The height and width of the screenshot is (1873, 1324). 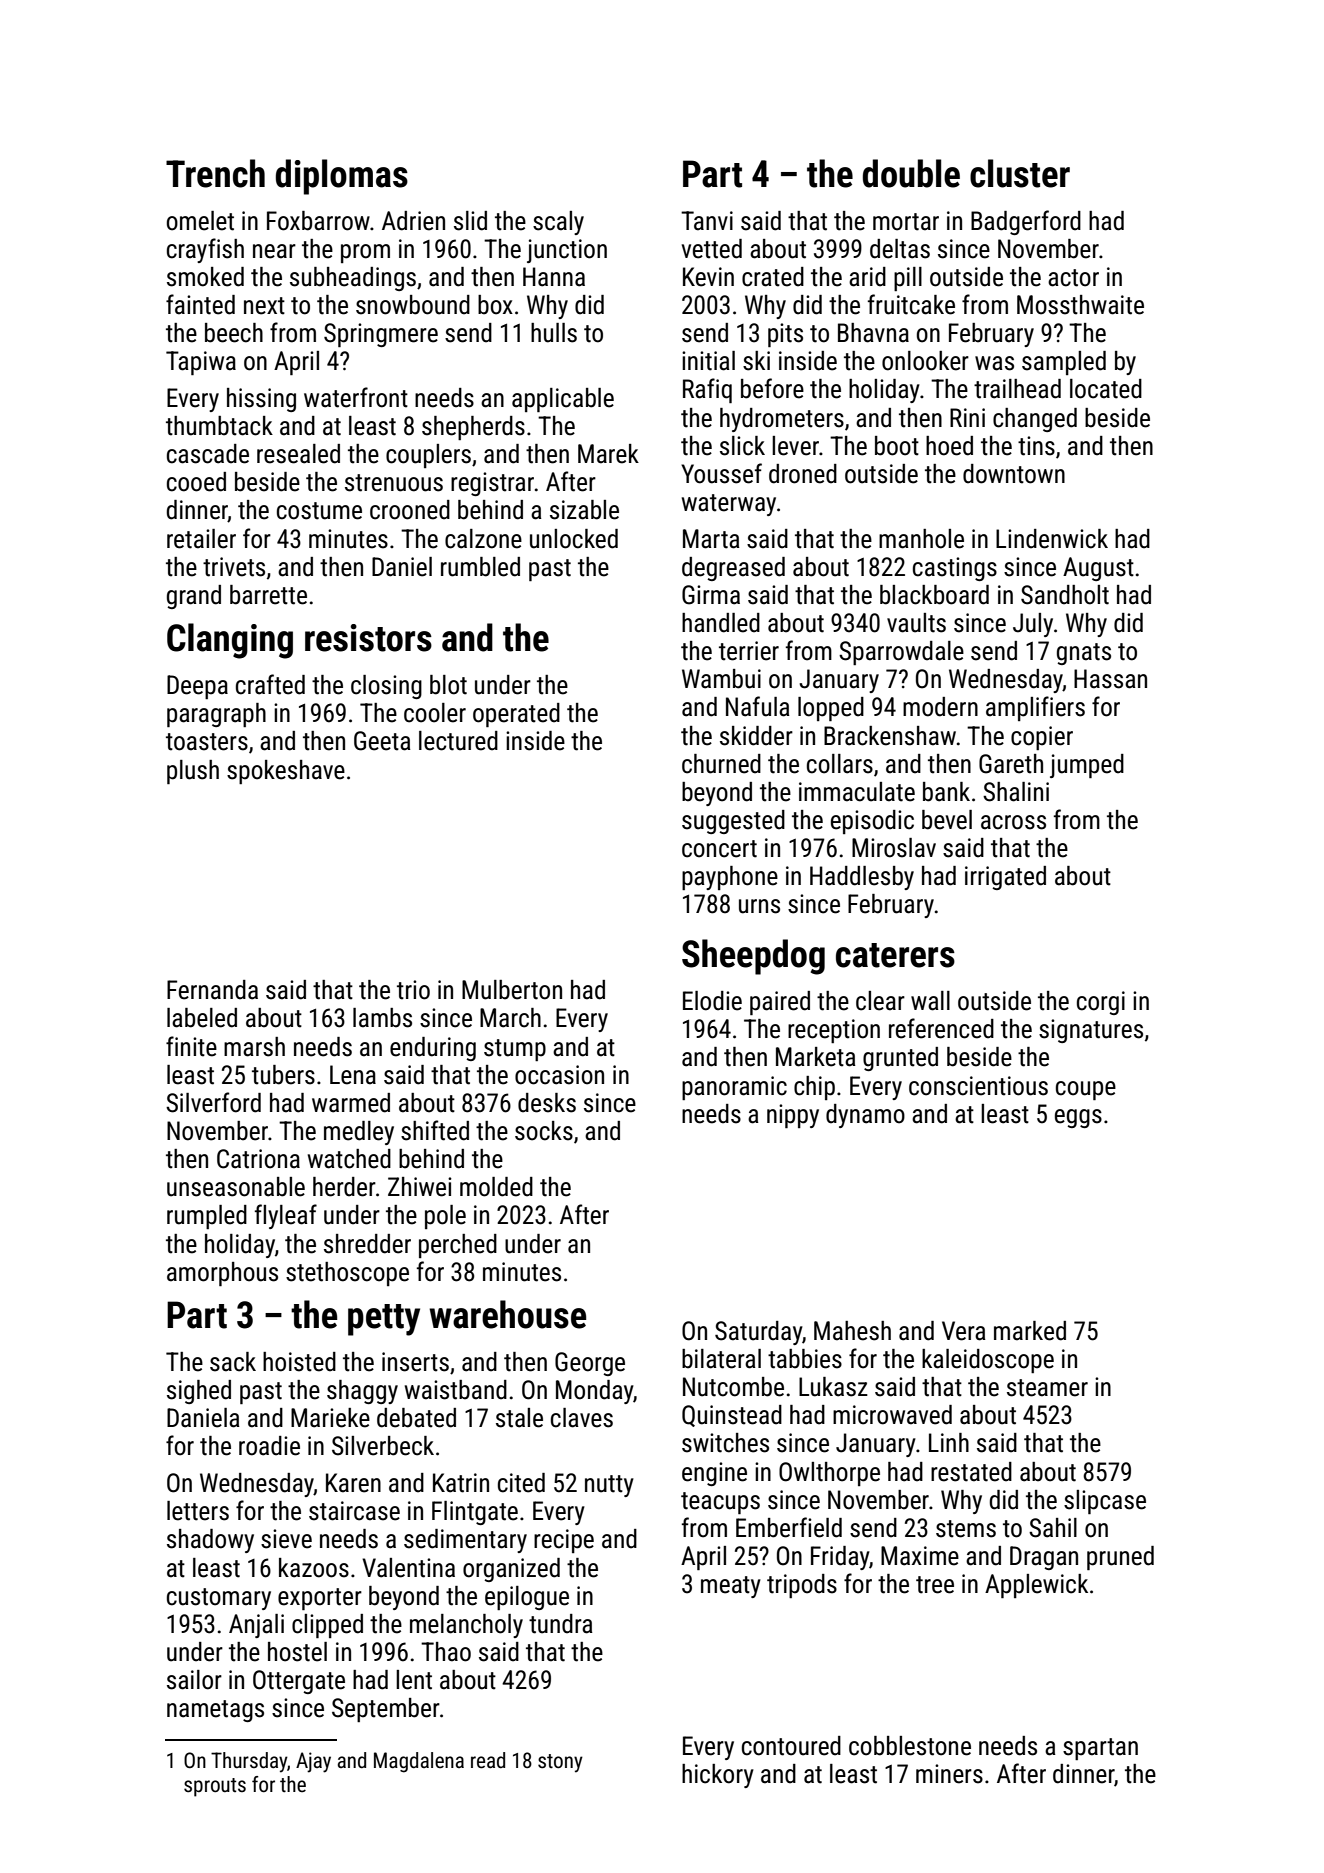 What do you see at coordinates (382, 741) in the screenshot?
I see `Geeta` at bounding box center [382, 741].
